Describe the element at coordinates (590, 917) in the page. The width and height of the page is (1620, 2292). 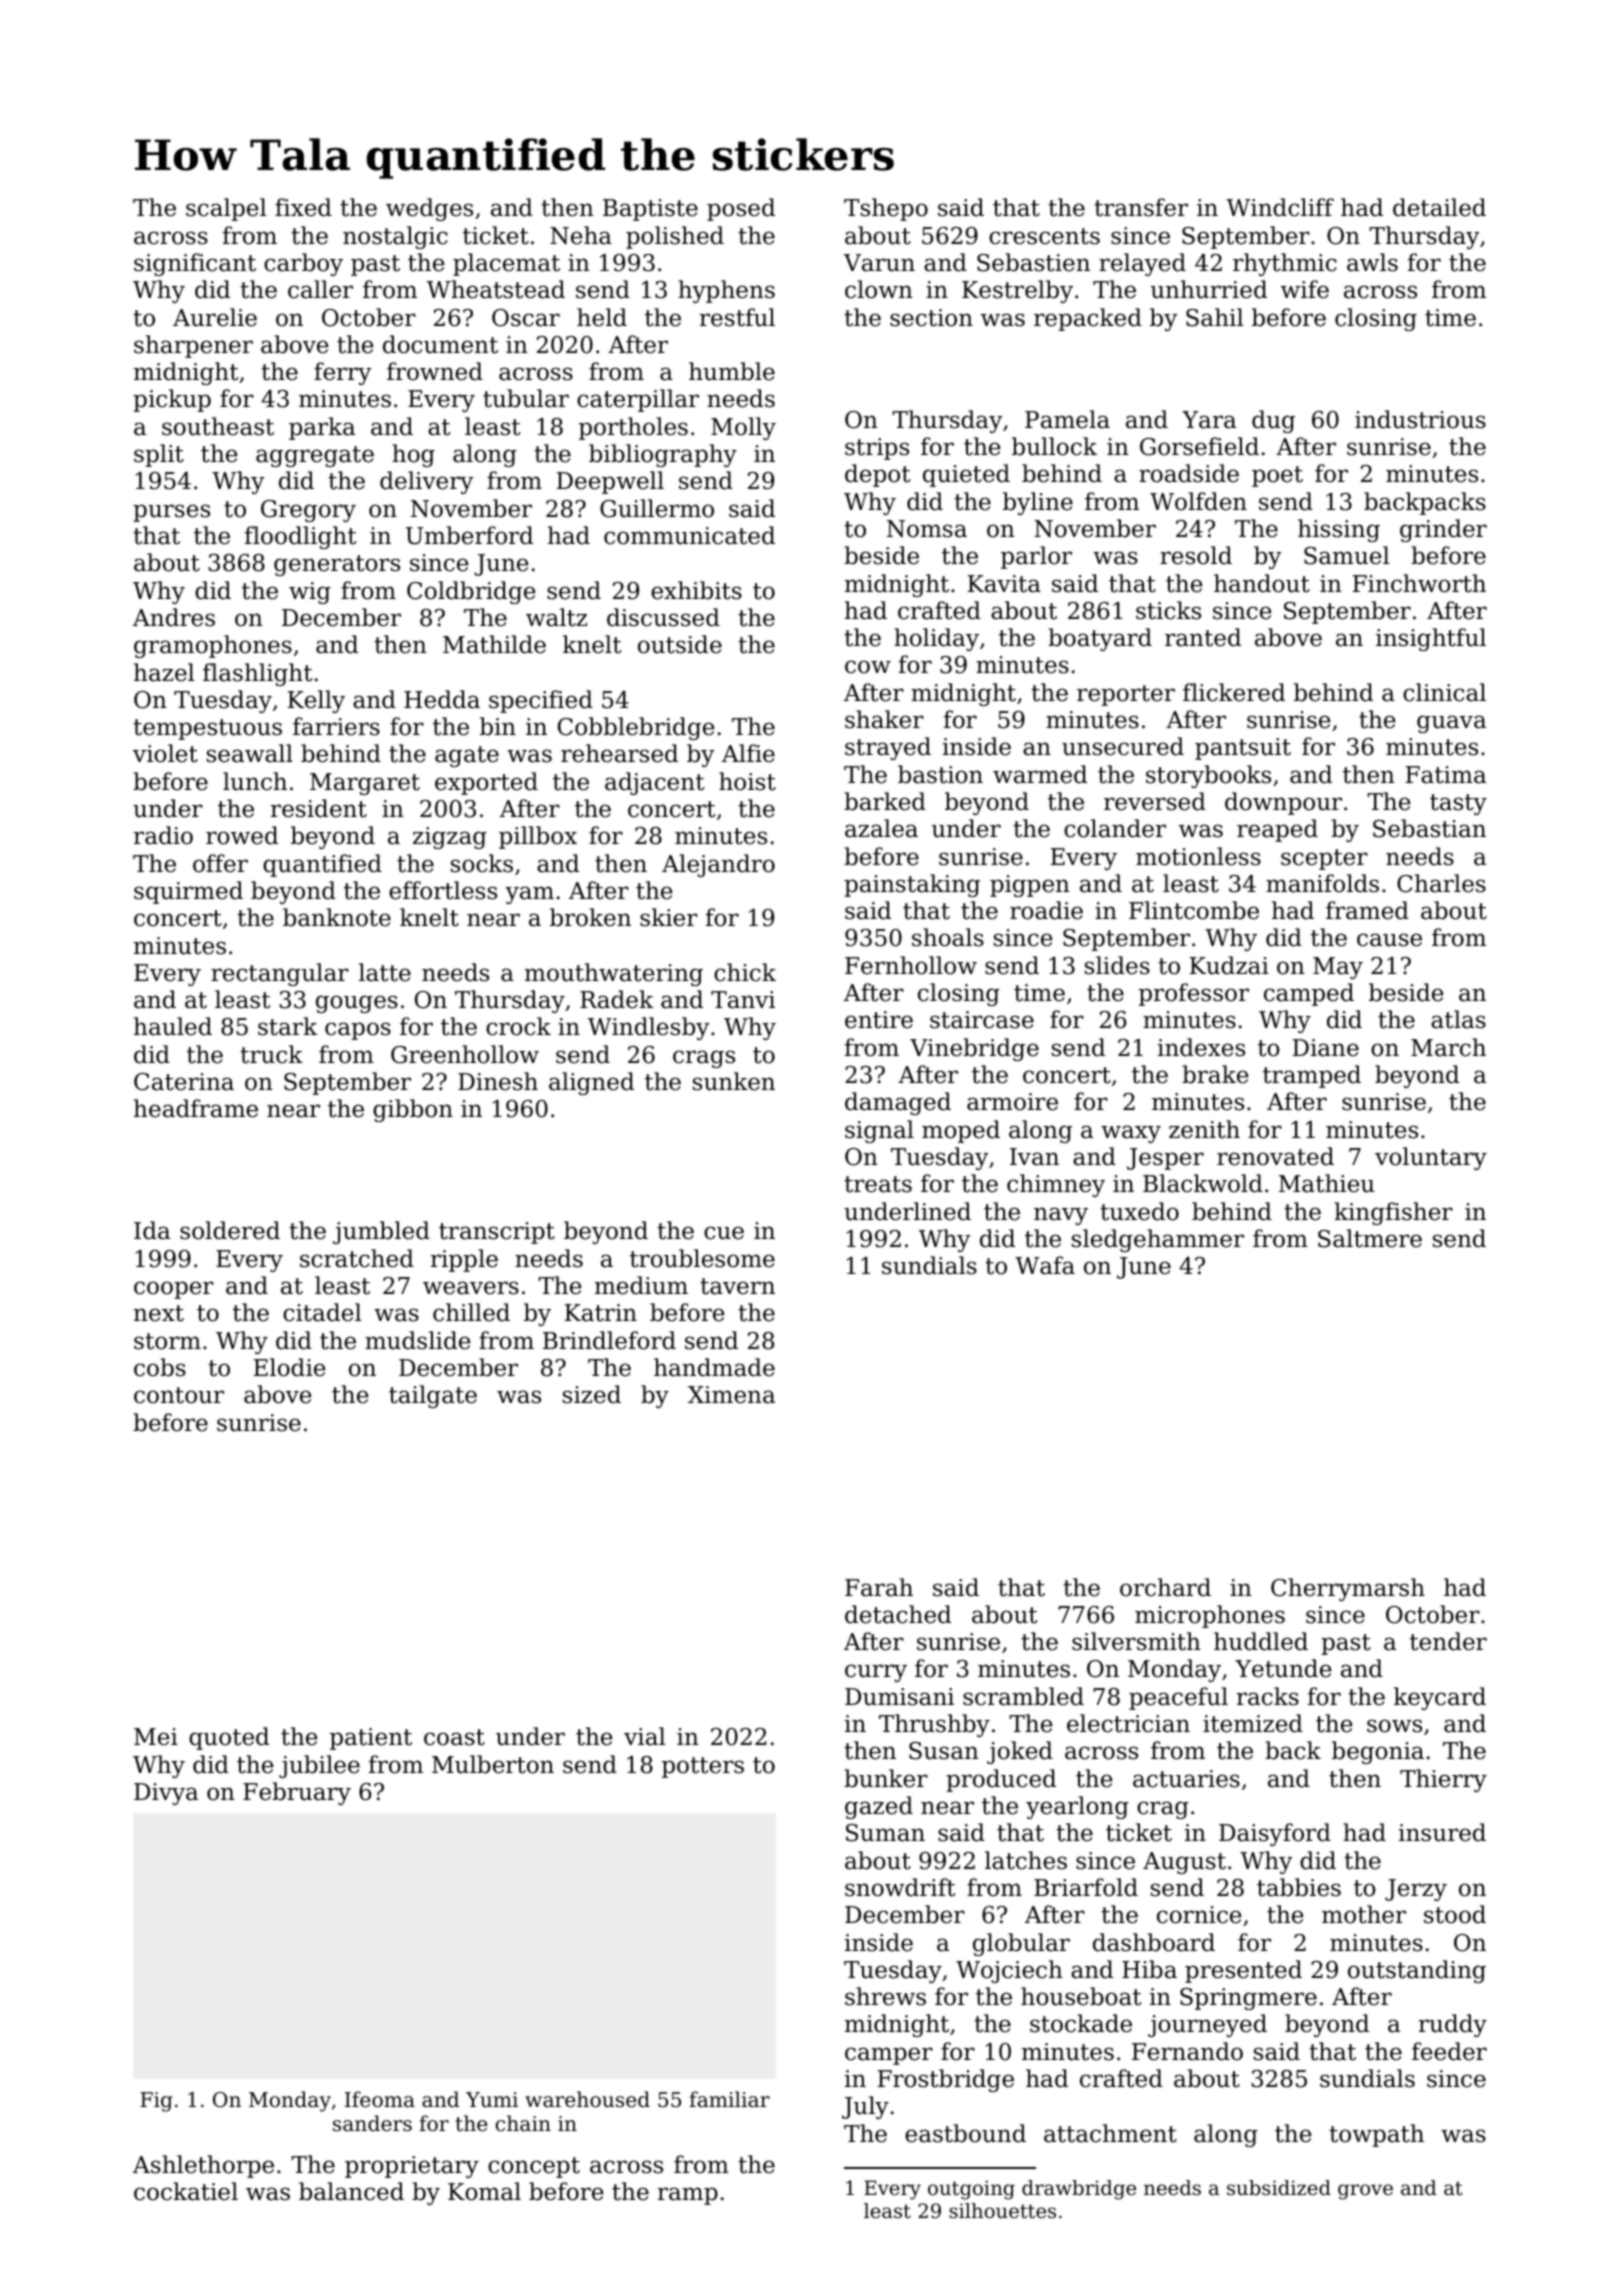
I see `broken` at that location.
